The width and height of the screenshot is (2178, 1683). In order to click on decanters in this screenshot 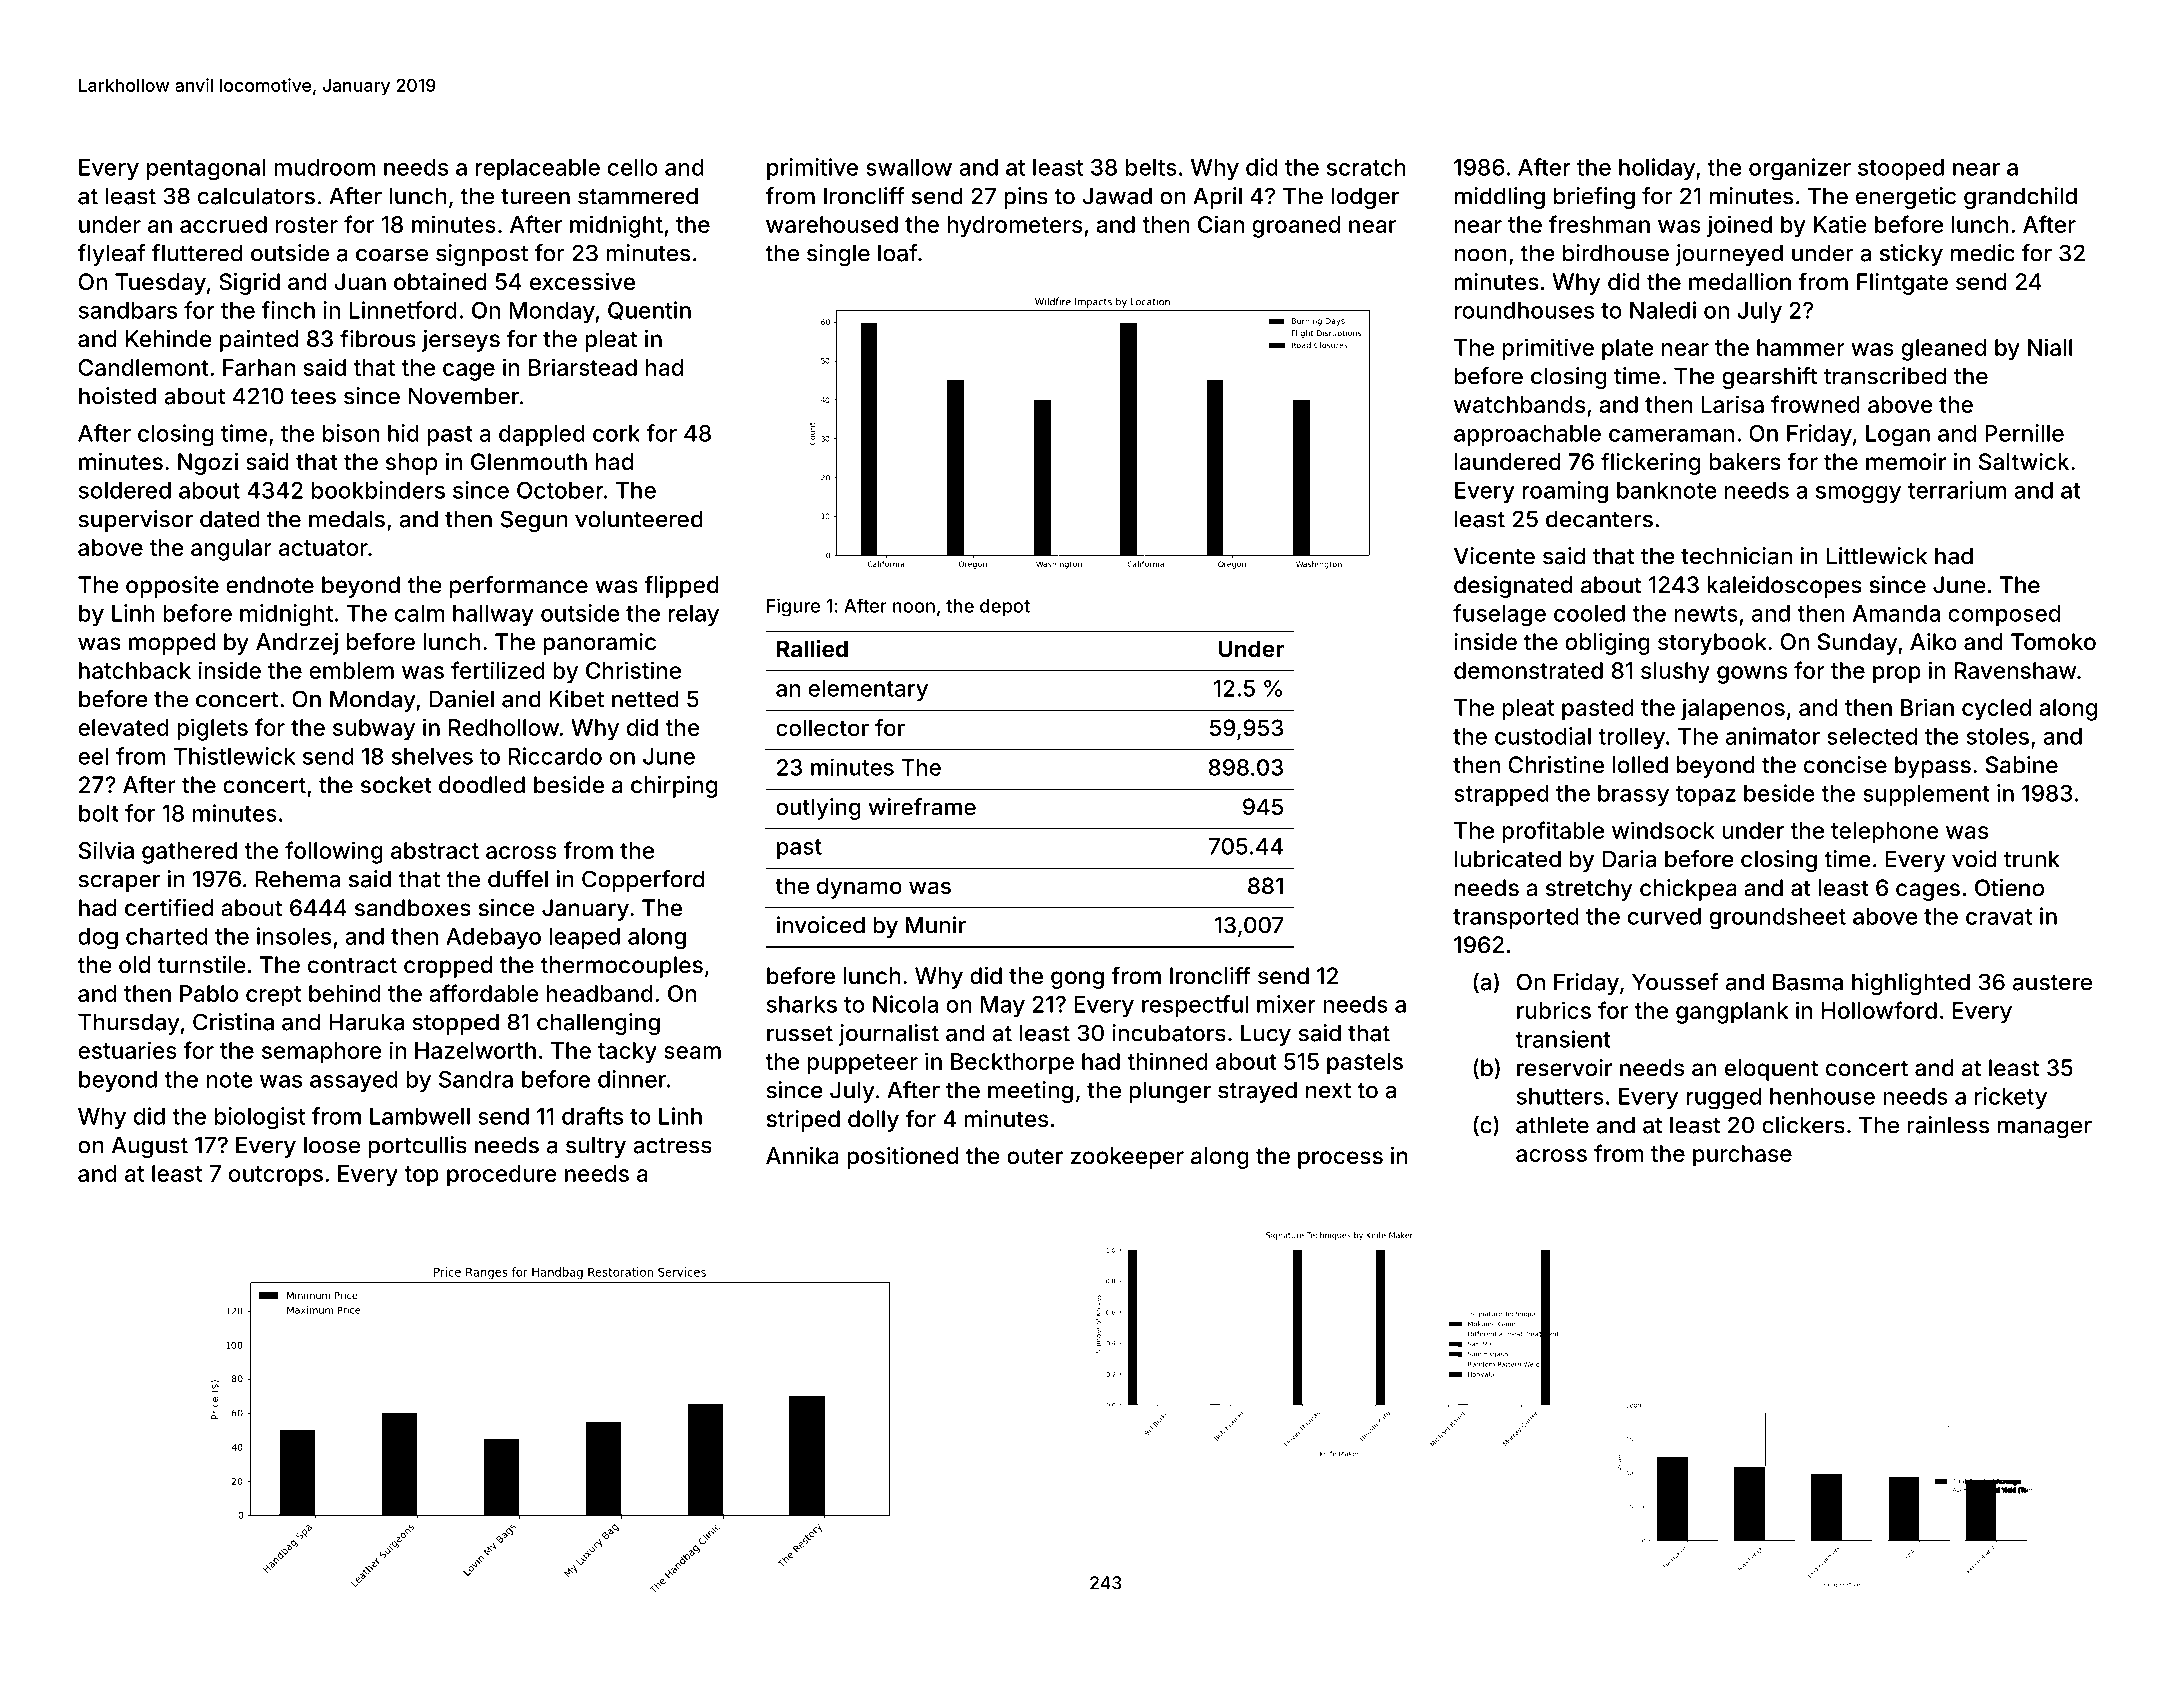, I will do `click(1599, 519)`.
